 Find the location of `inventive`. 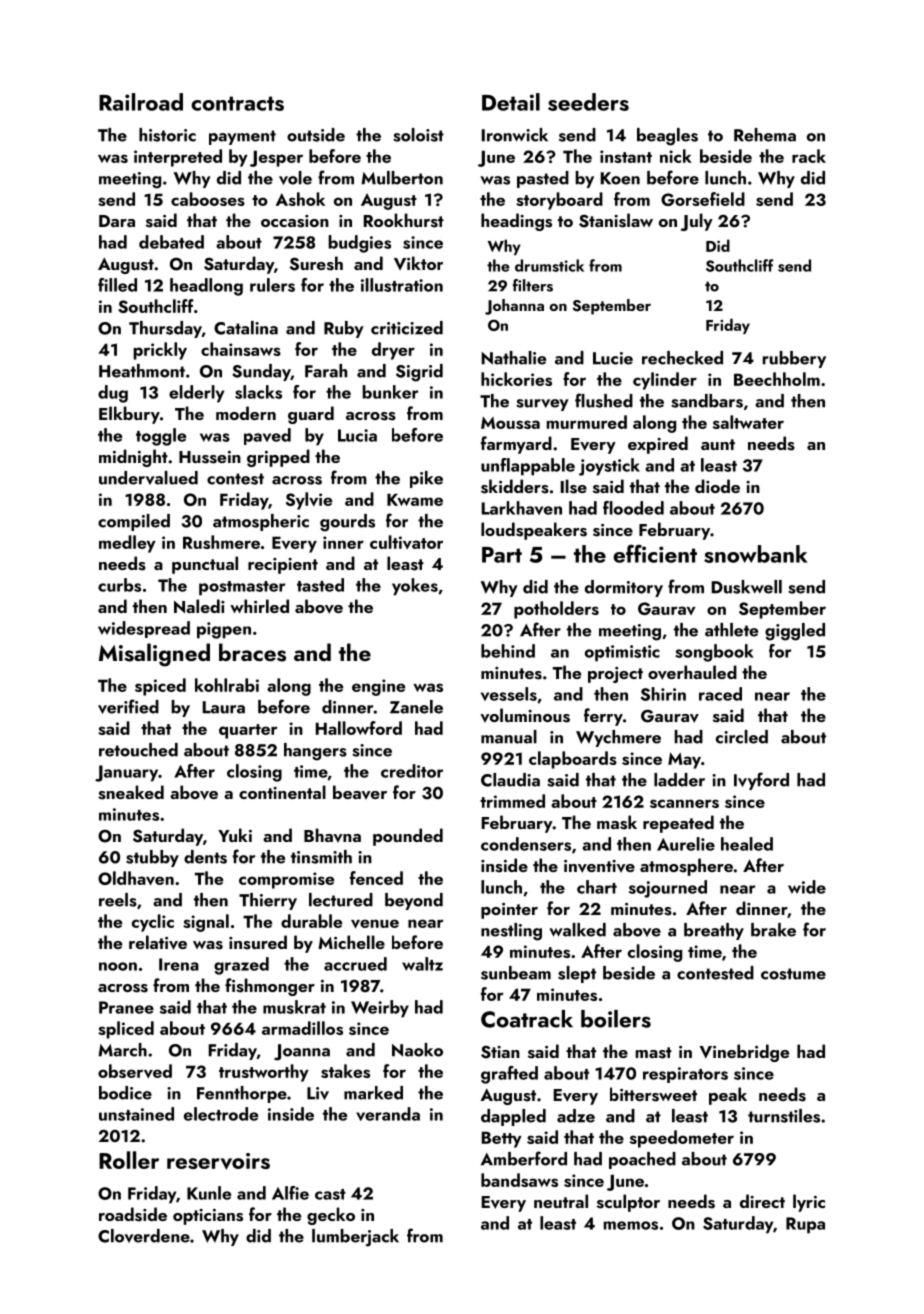

inventive is located at coordinates (599, 866).
